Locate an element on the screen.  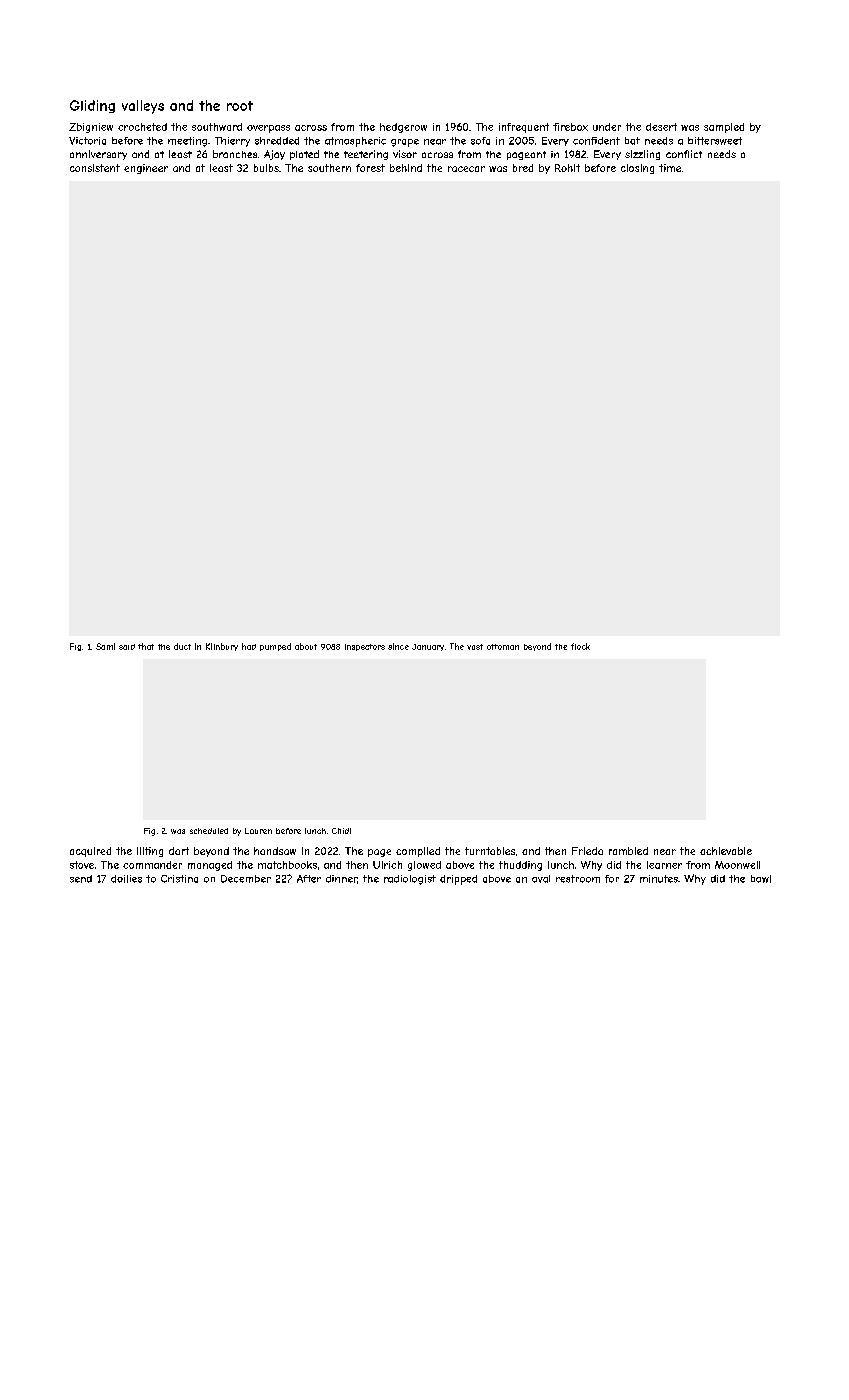
Gliding is located at coordinates (92, 106).
